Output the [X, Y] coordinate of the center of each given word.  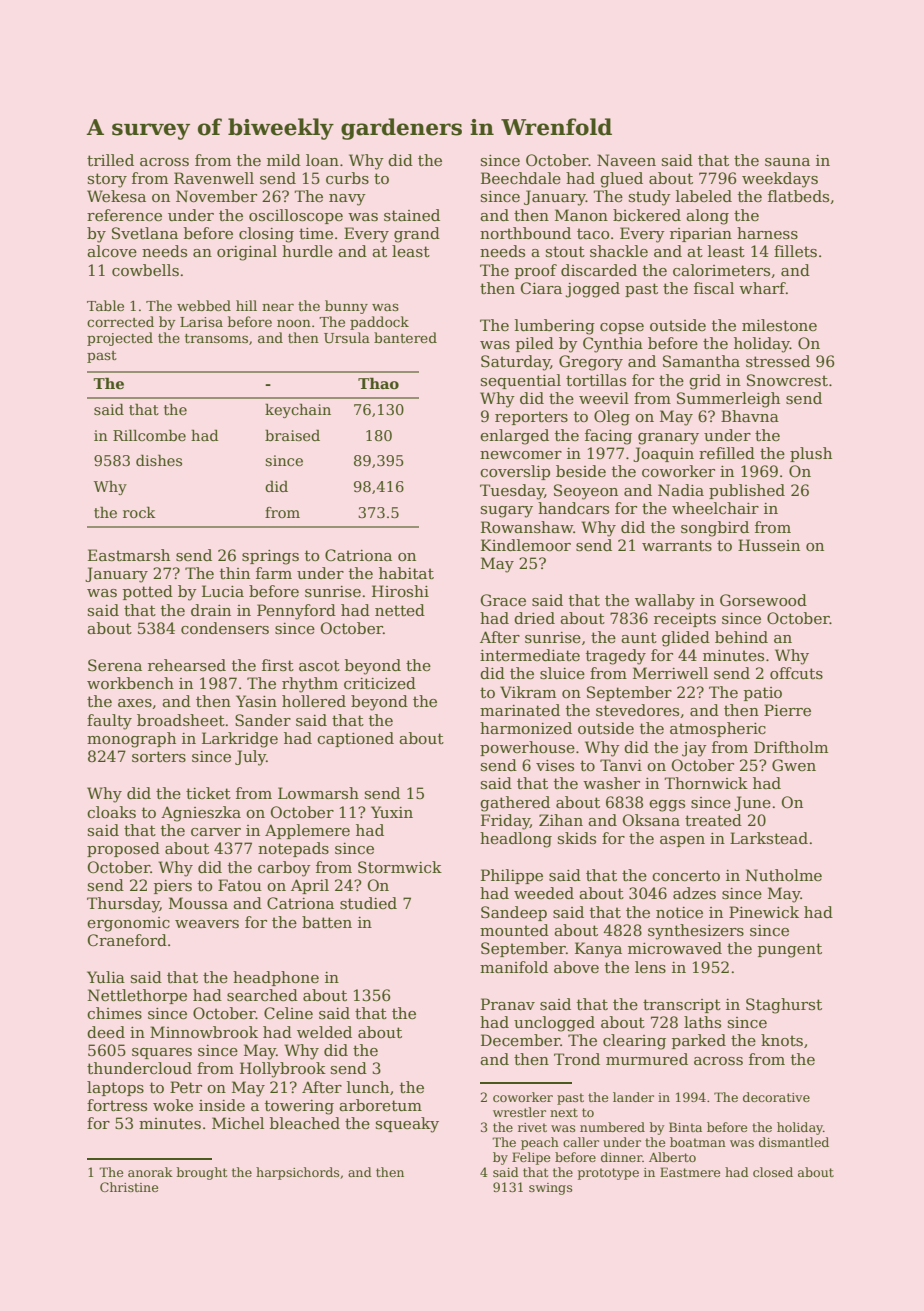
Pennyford [296, 612]
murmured [647, 1059]
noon [294, 323]
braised [292, 435]
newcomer [521, 455]
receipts [685, 620]
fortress [117, 1105]
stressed [778, 361]
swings [550, 1189]
